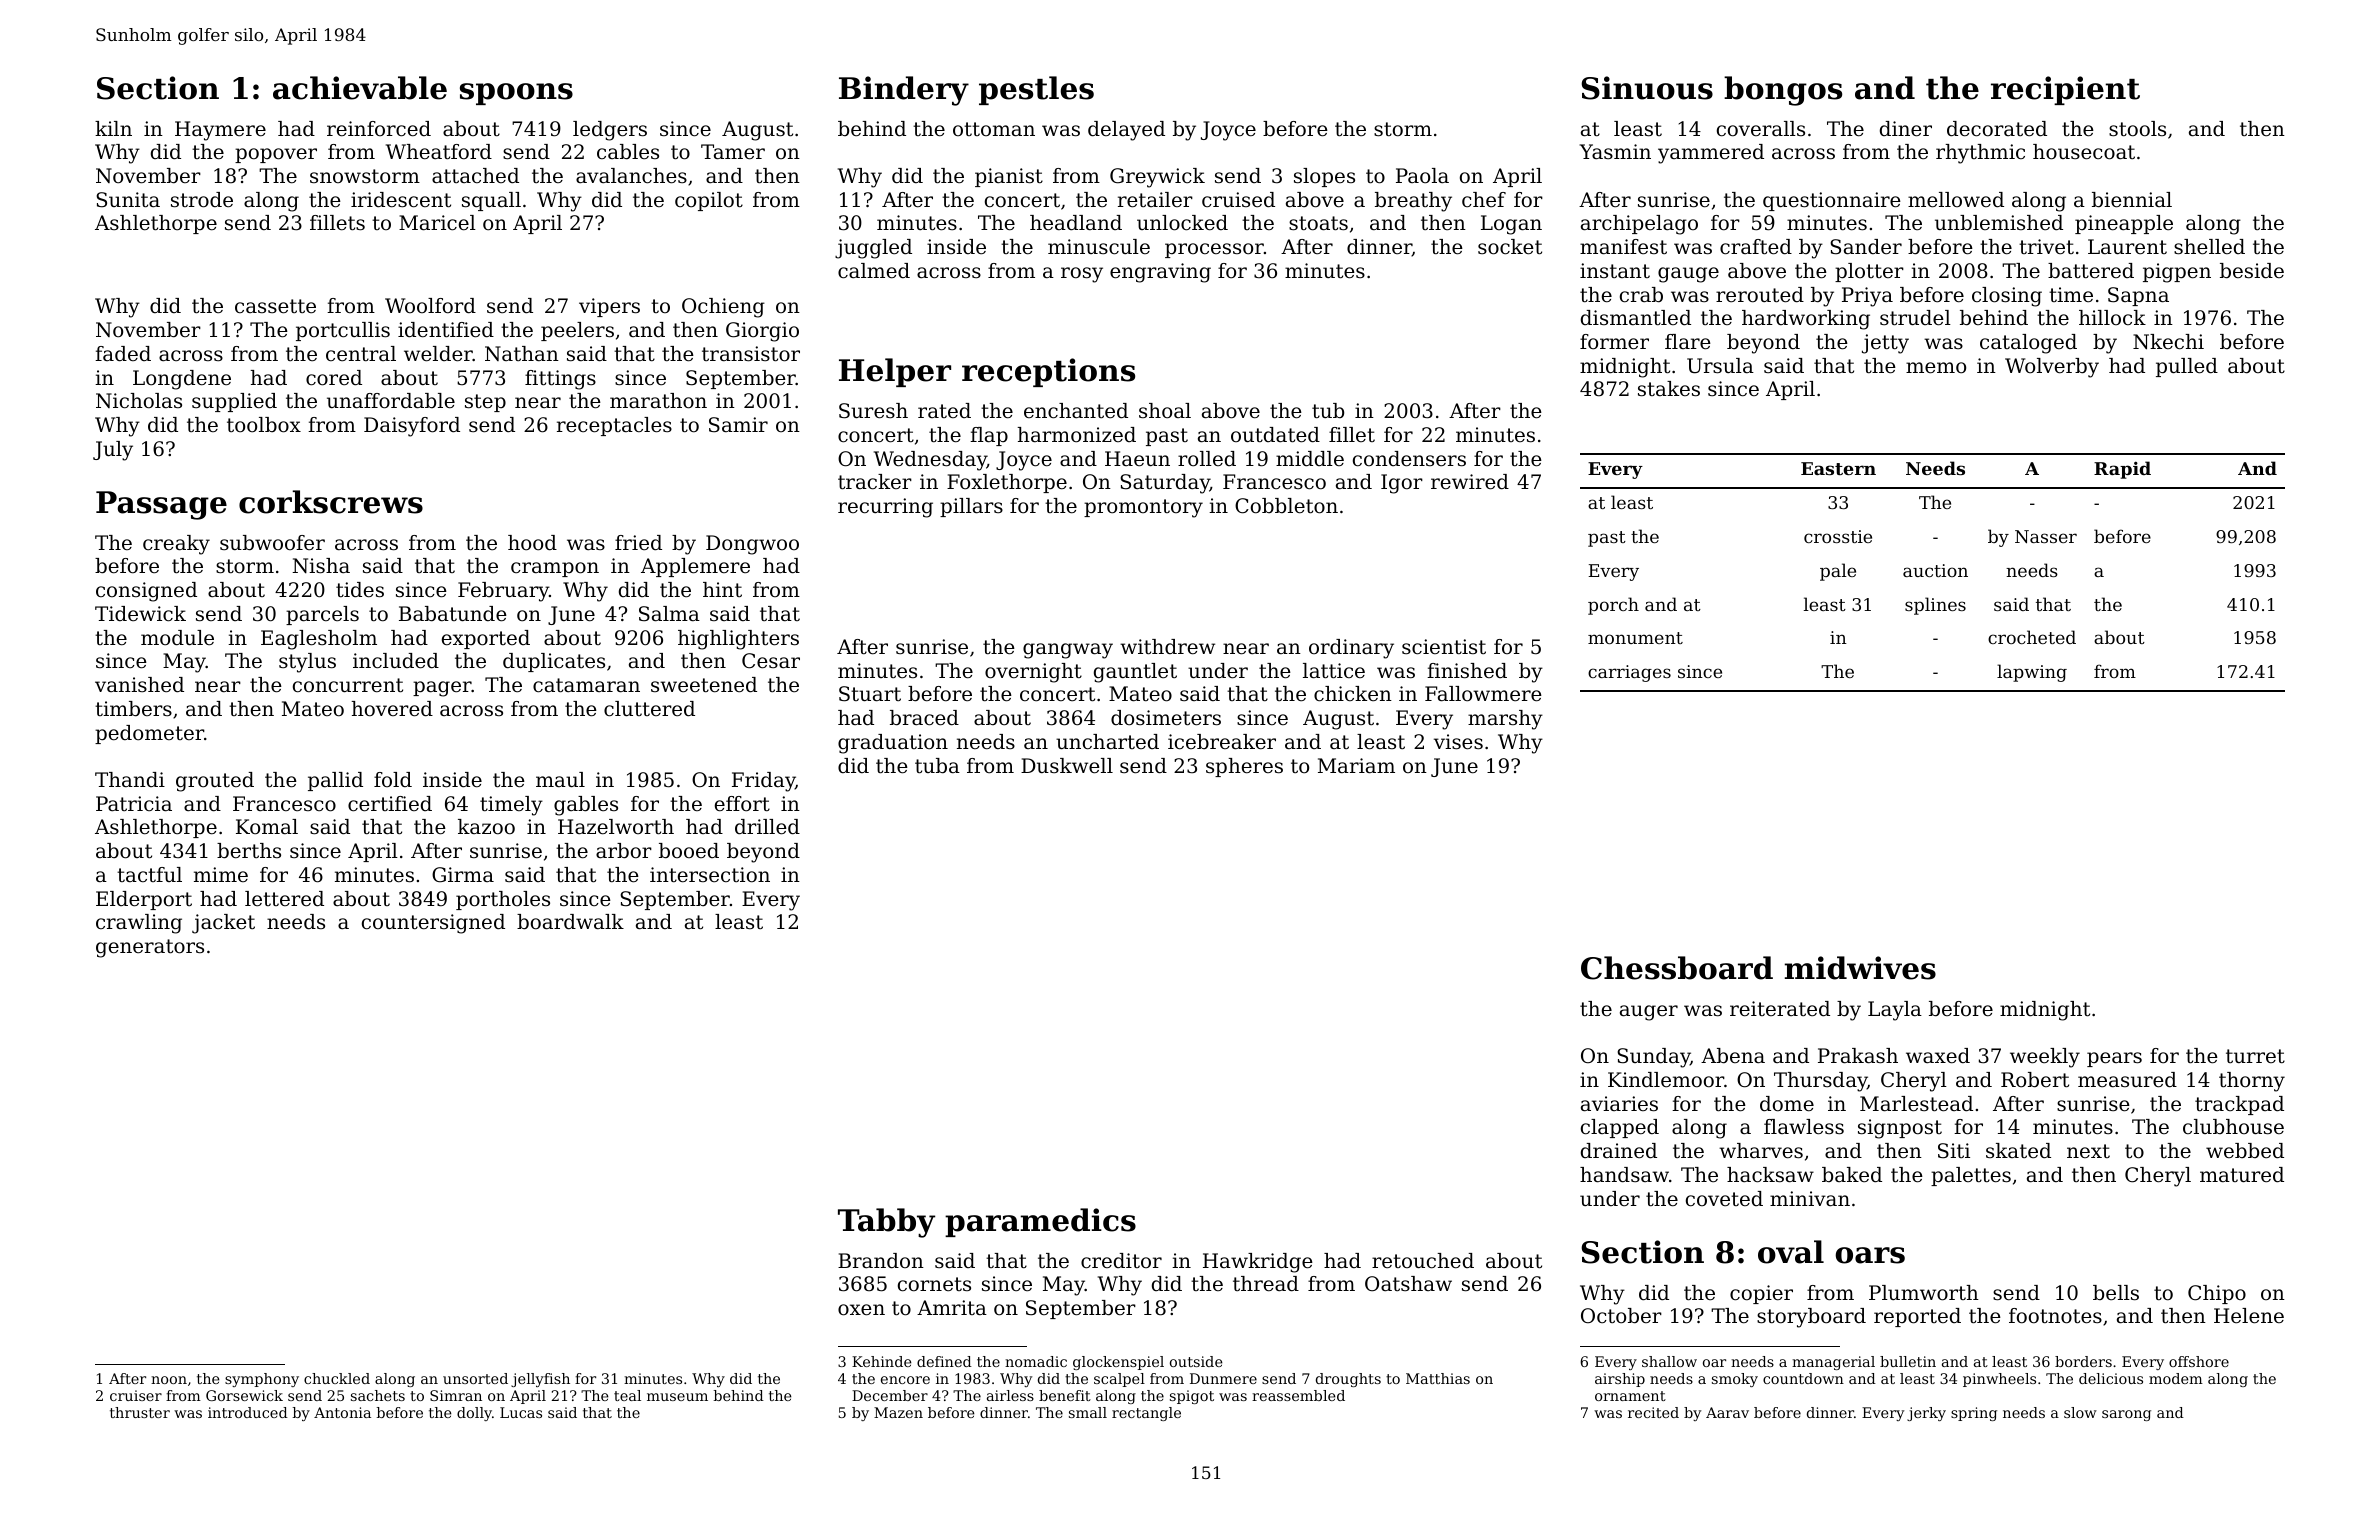  Describe the element at coordinates (139, 685) in the screenshot. I see `vanished` at that location.
